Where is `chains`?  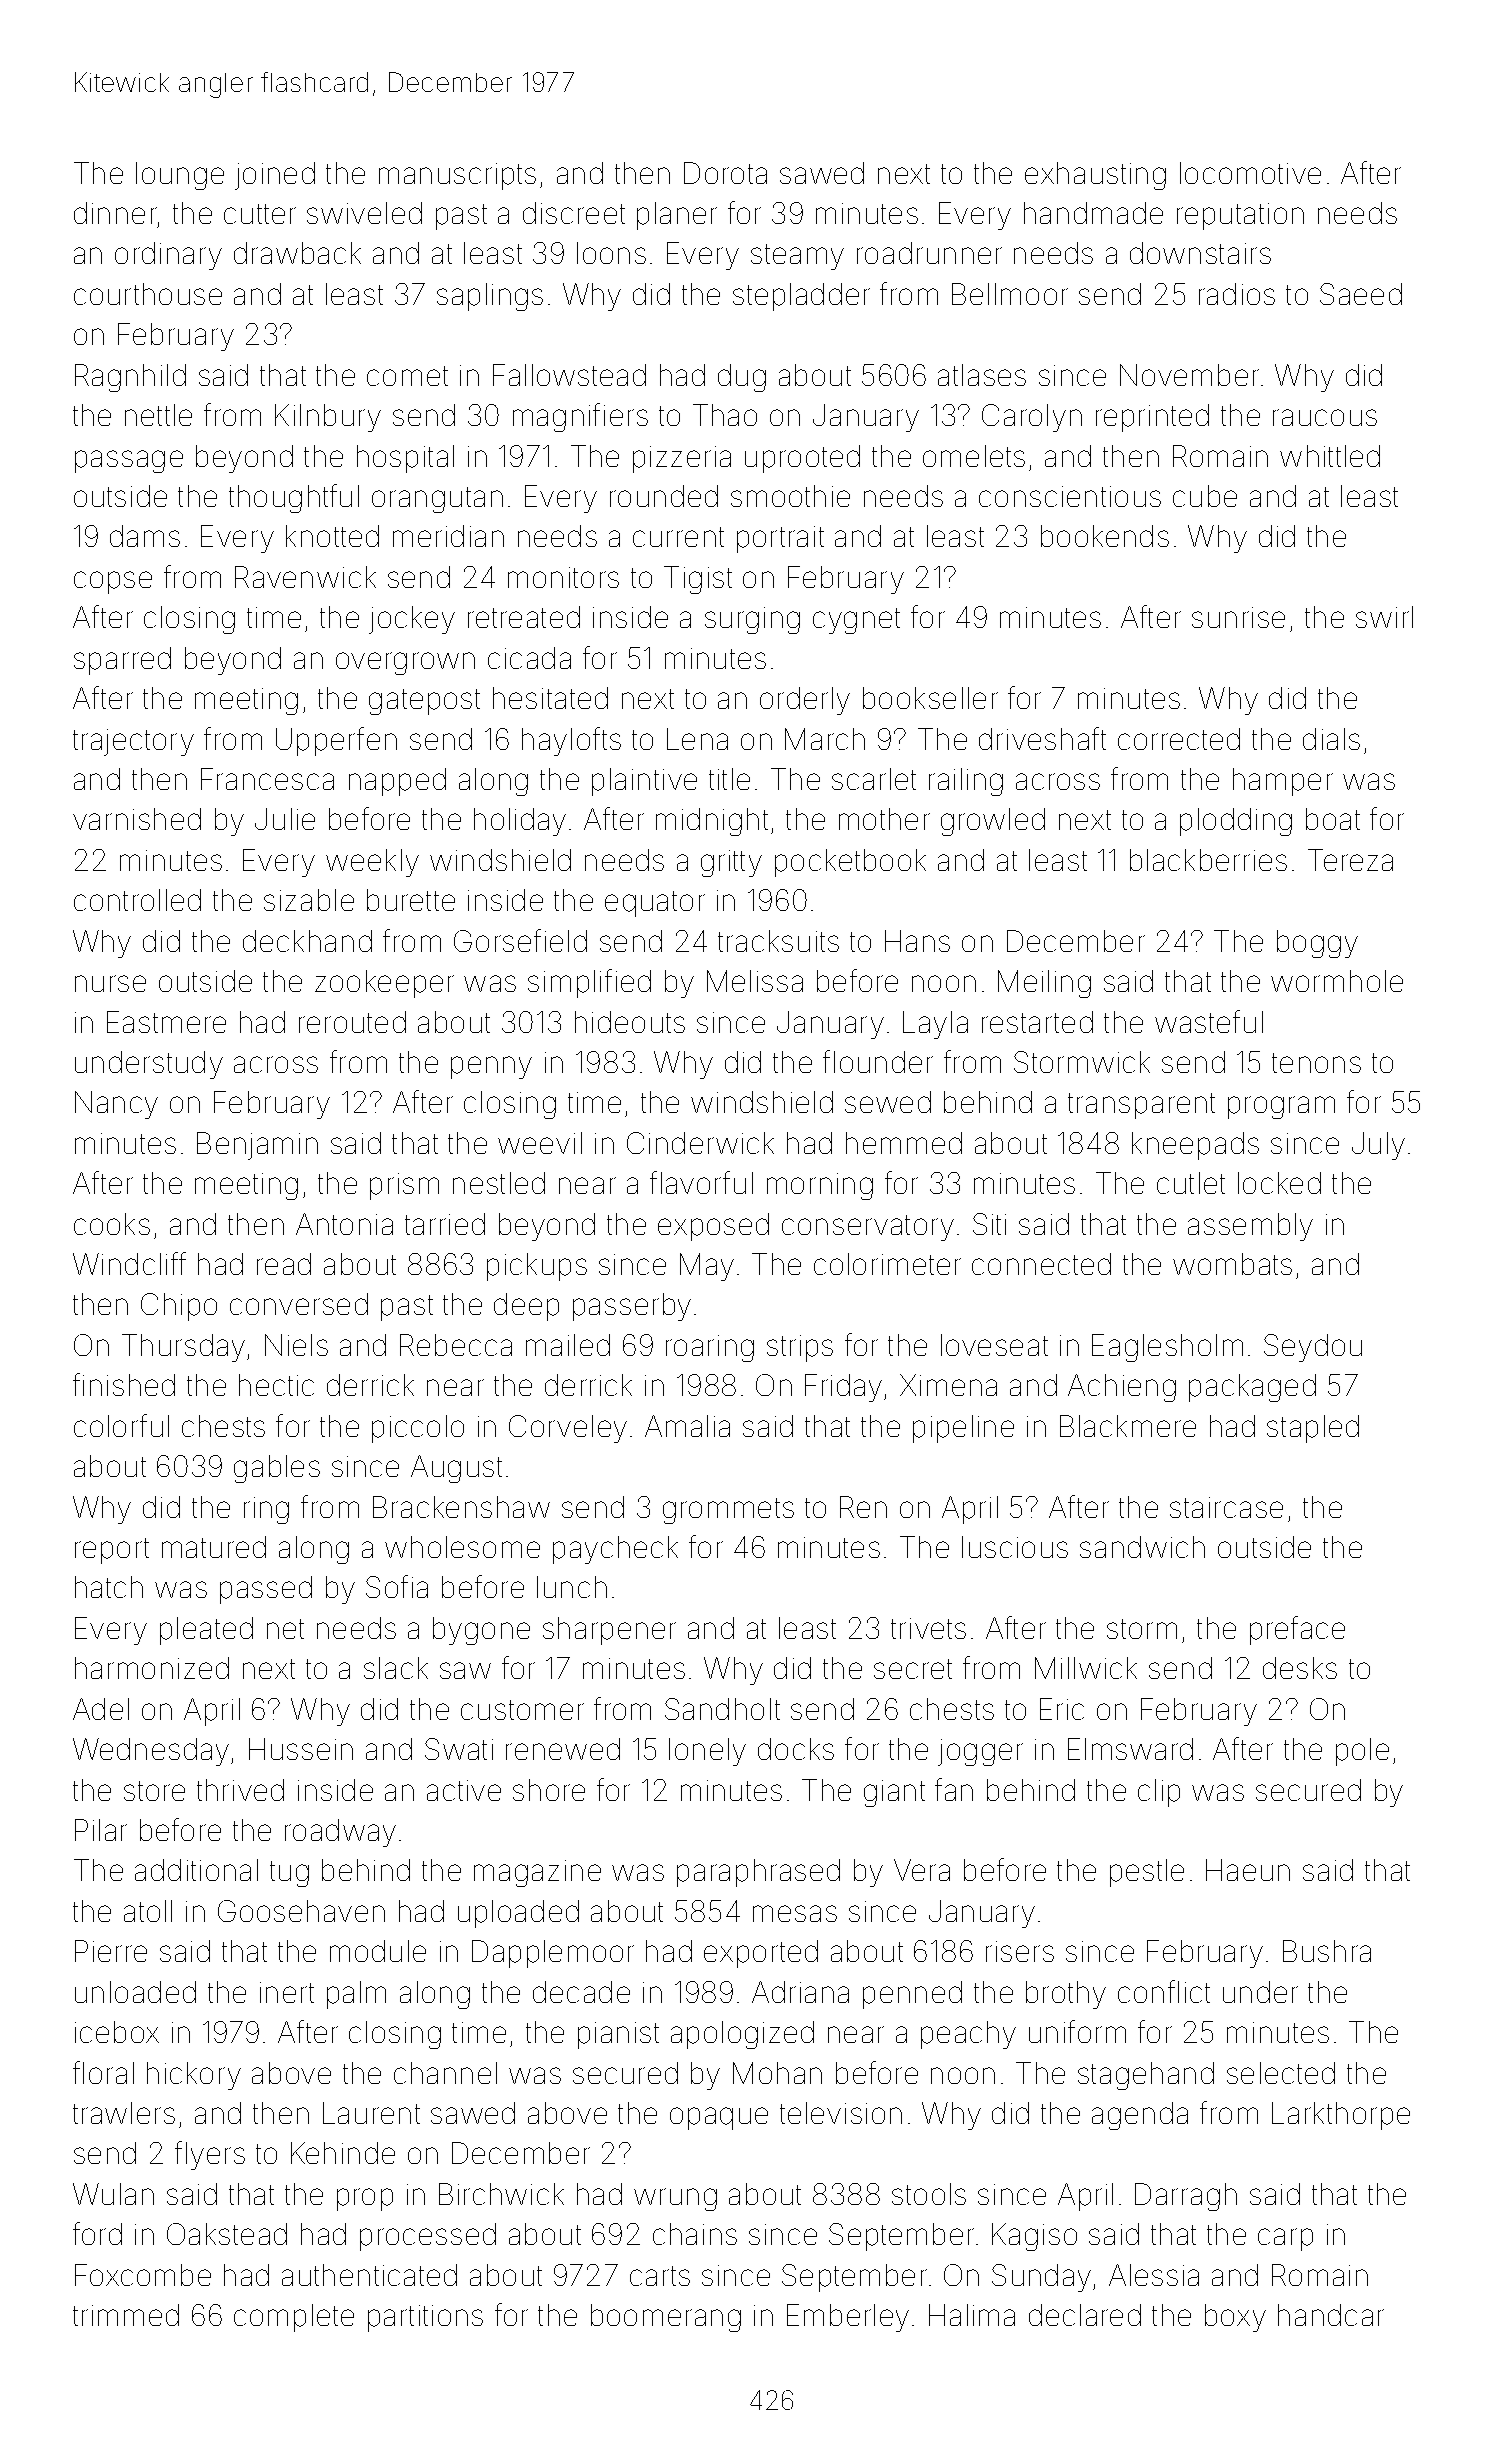 chains is located at coordinates (695, 2234).
